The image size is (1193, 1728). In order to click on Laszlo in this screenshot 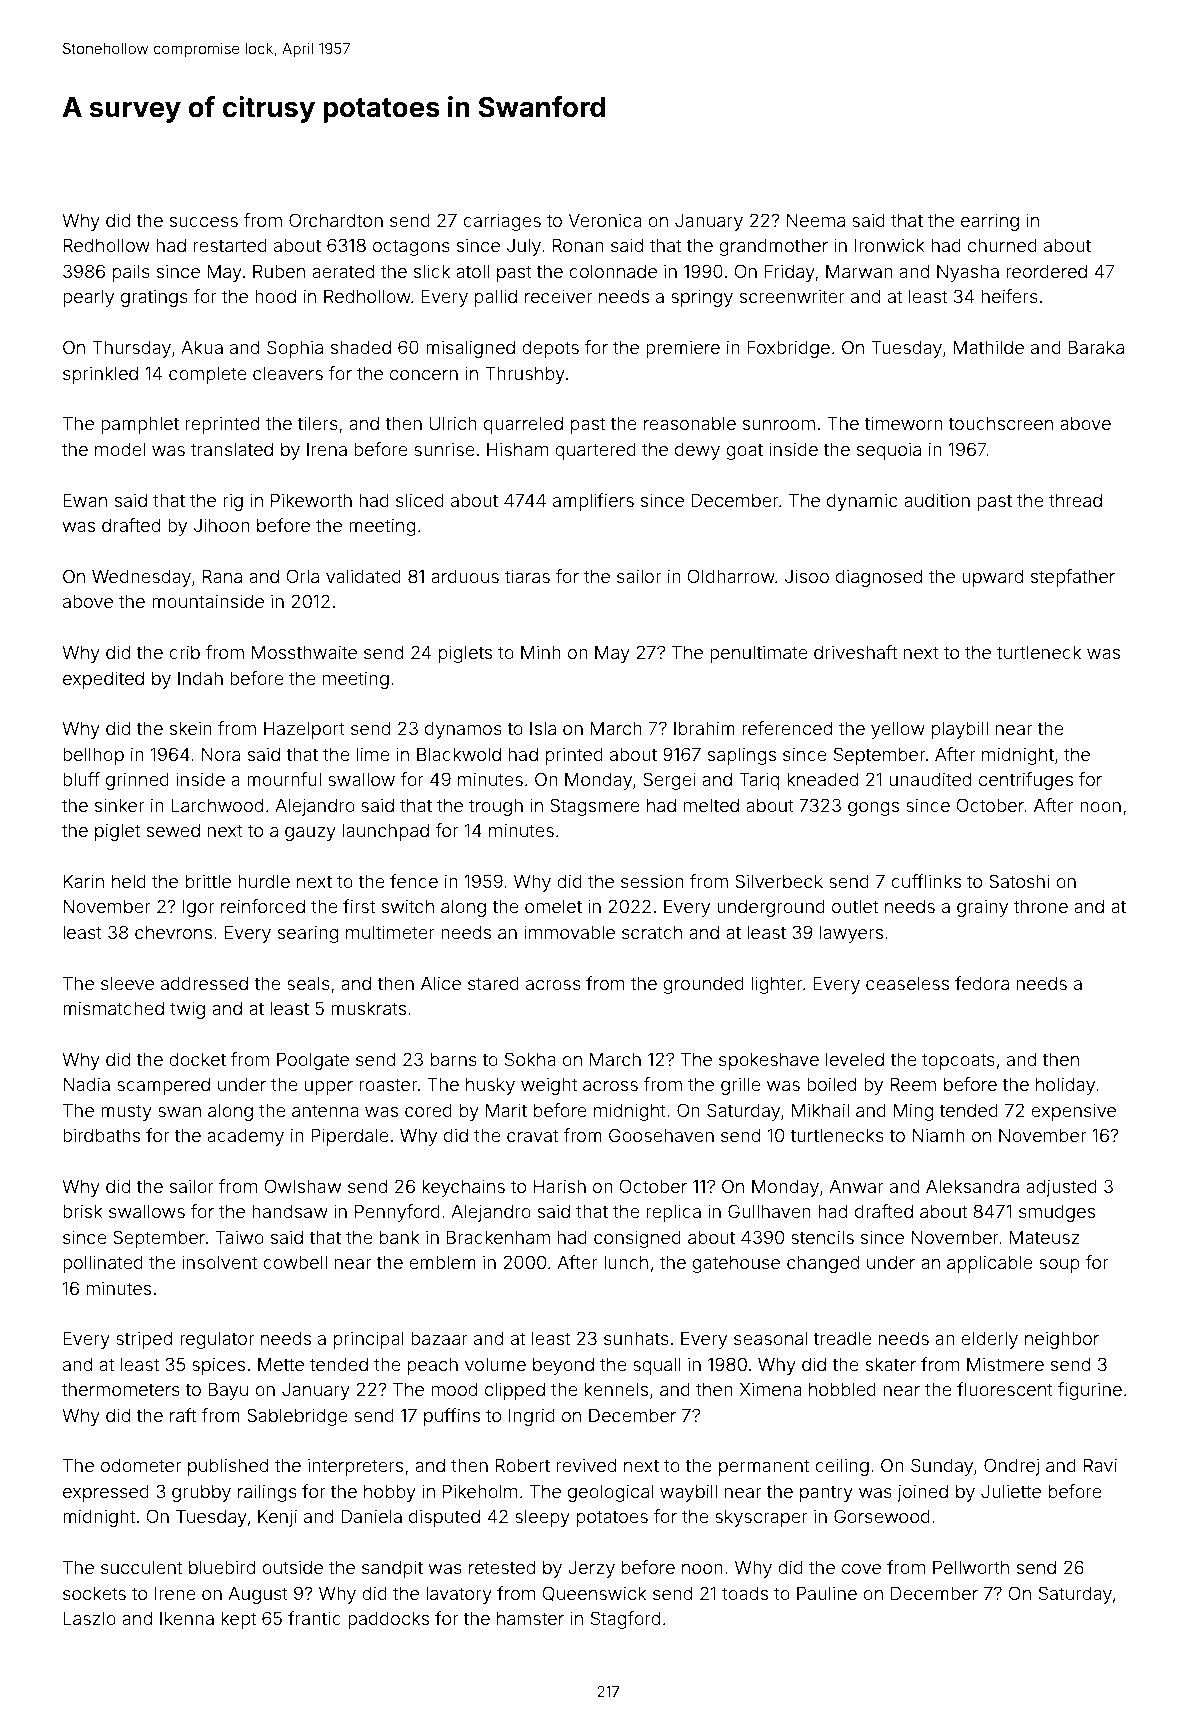, I will do `click(89, 1618)`.
